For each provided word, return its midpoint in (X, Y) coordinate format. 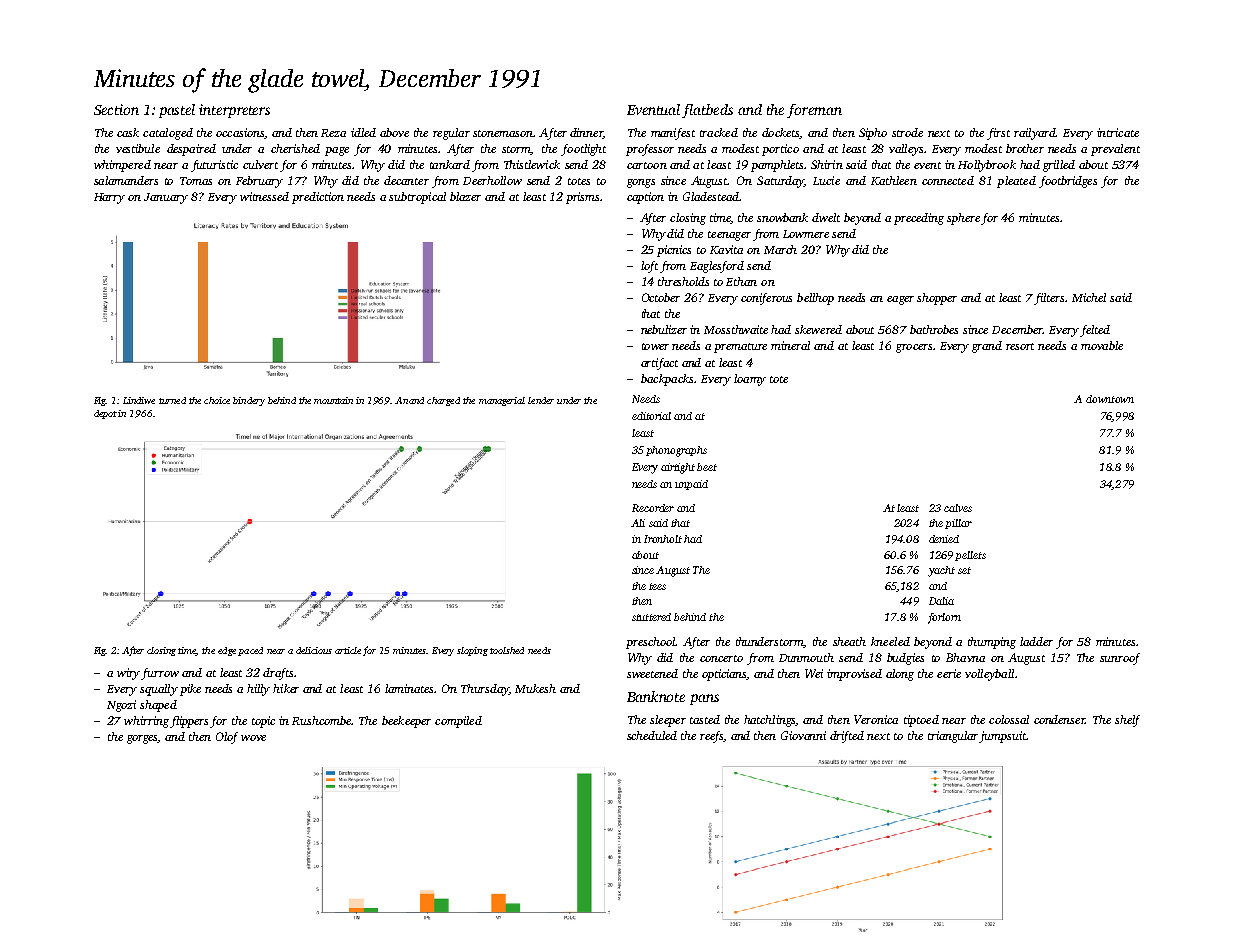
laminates (410, 688)
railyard (1034, 134)
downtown (1110, 399)
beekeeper (406, 722)
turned (172, 400)
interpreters (234, 111)
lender (541, 400)
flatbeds (707, 111)
